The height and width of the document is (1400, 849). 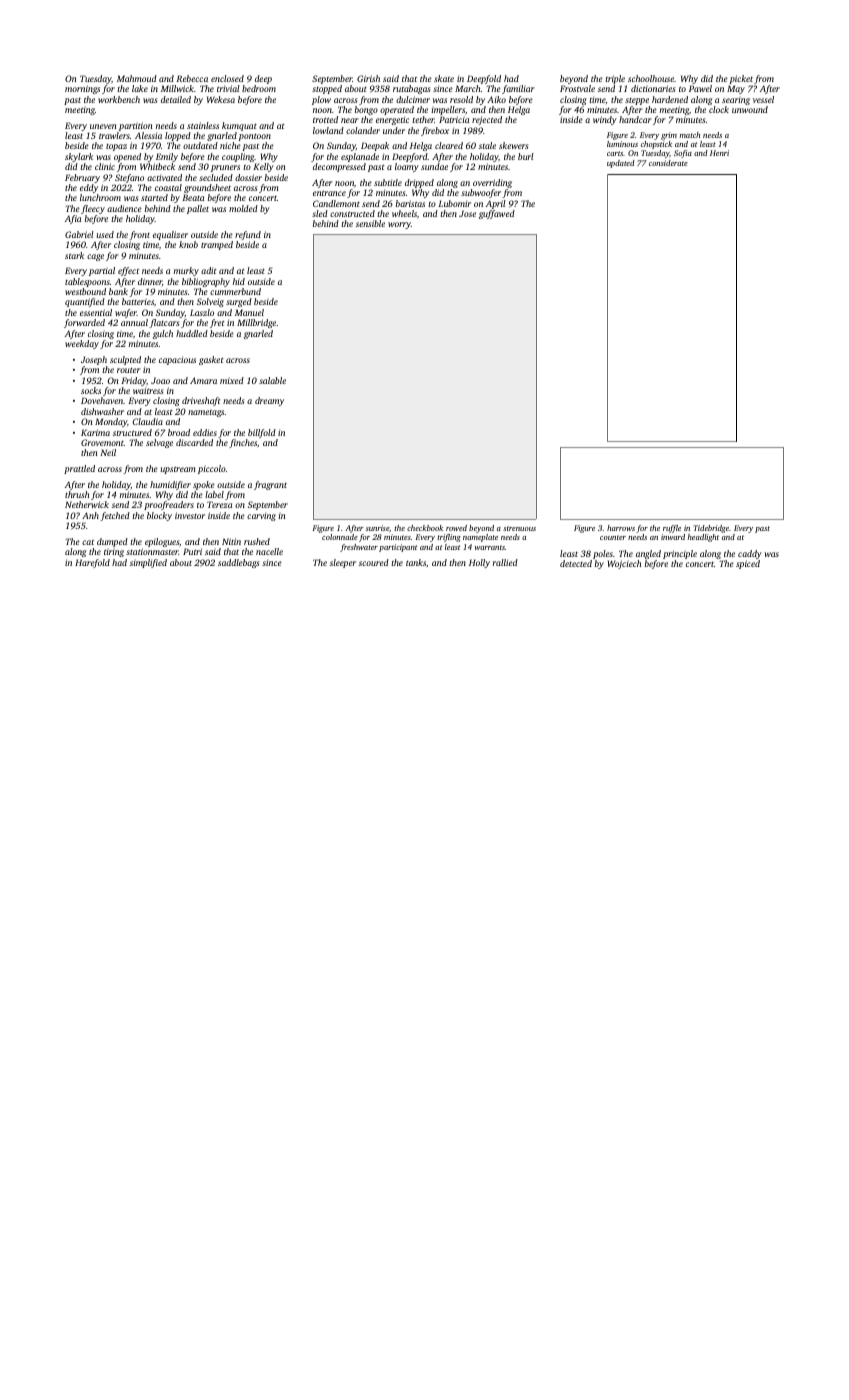 I want to click on Tidebridge, so click(x=711, y=529).
